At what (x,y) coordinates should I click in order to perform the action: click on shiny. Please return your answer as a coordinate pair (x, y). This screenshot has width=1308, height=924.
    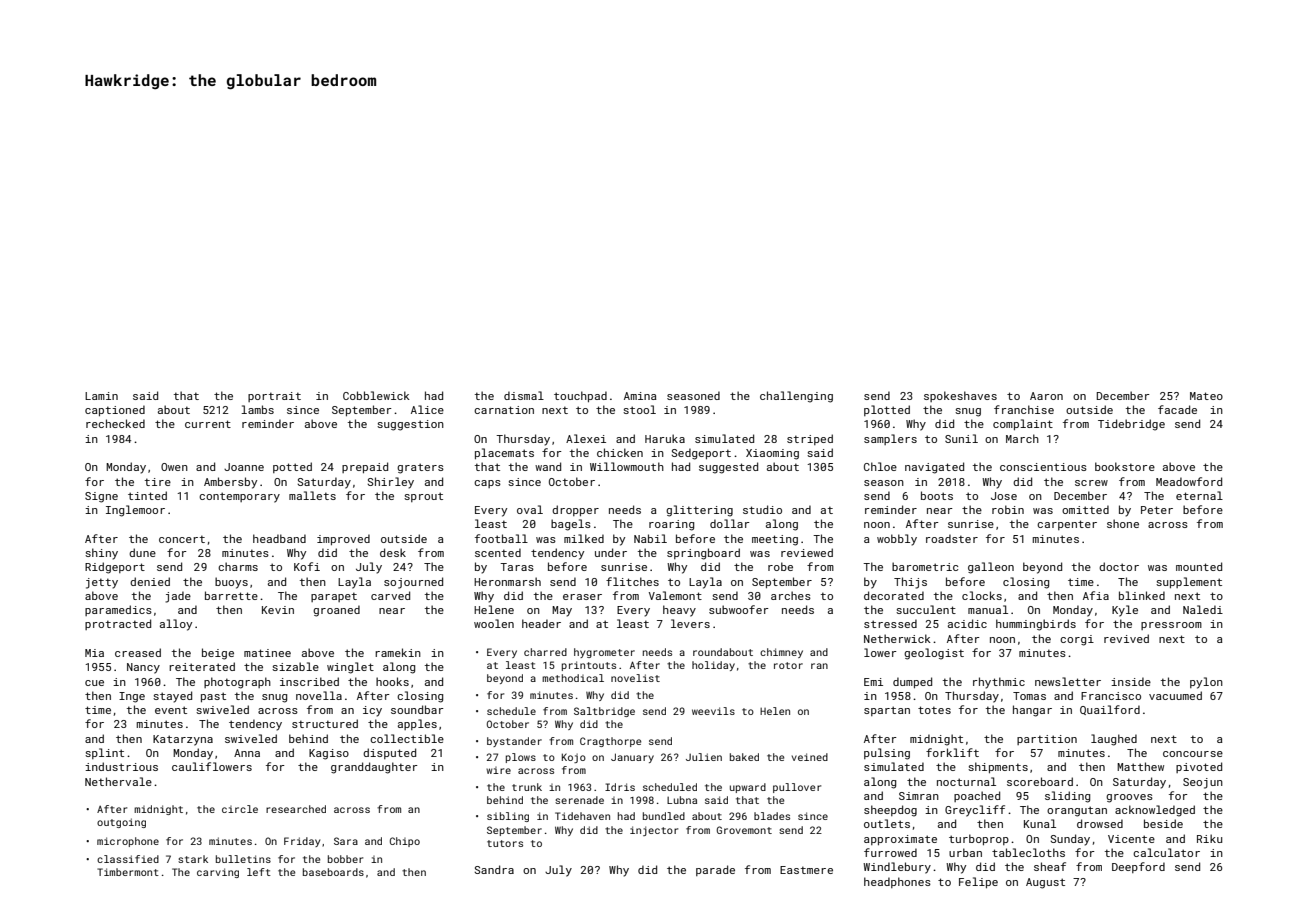
    Looking at the image, I should click on (101, 554).
